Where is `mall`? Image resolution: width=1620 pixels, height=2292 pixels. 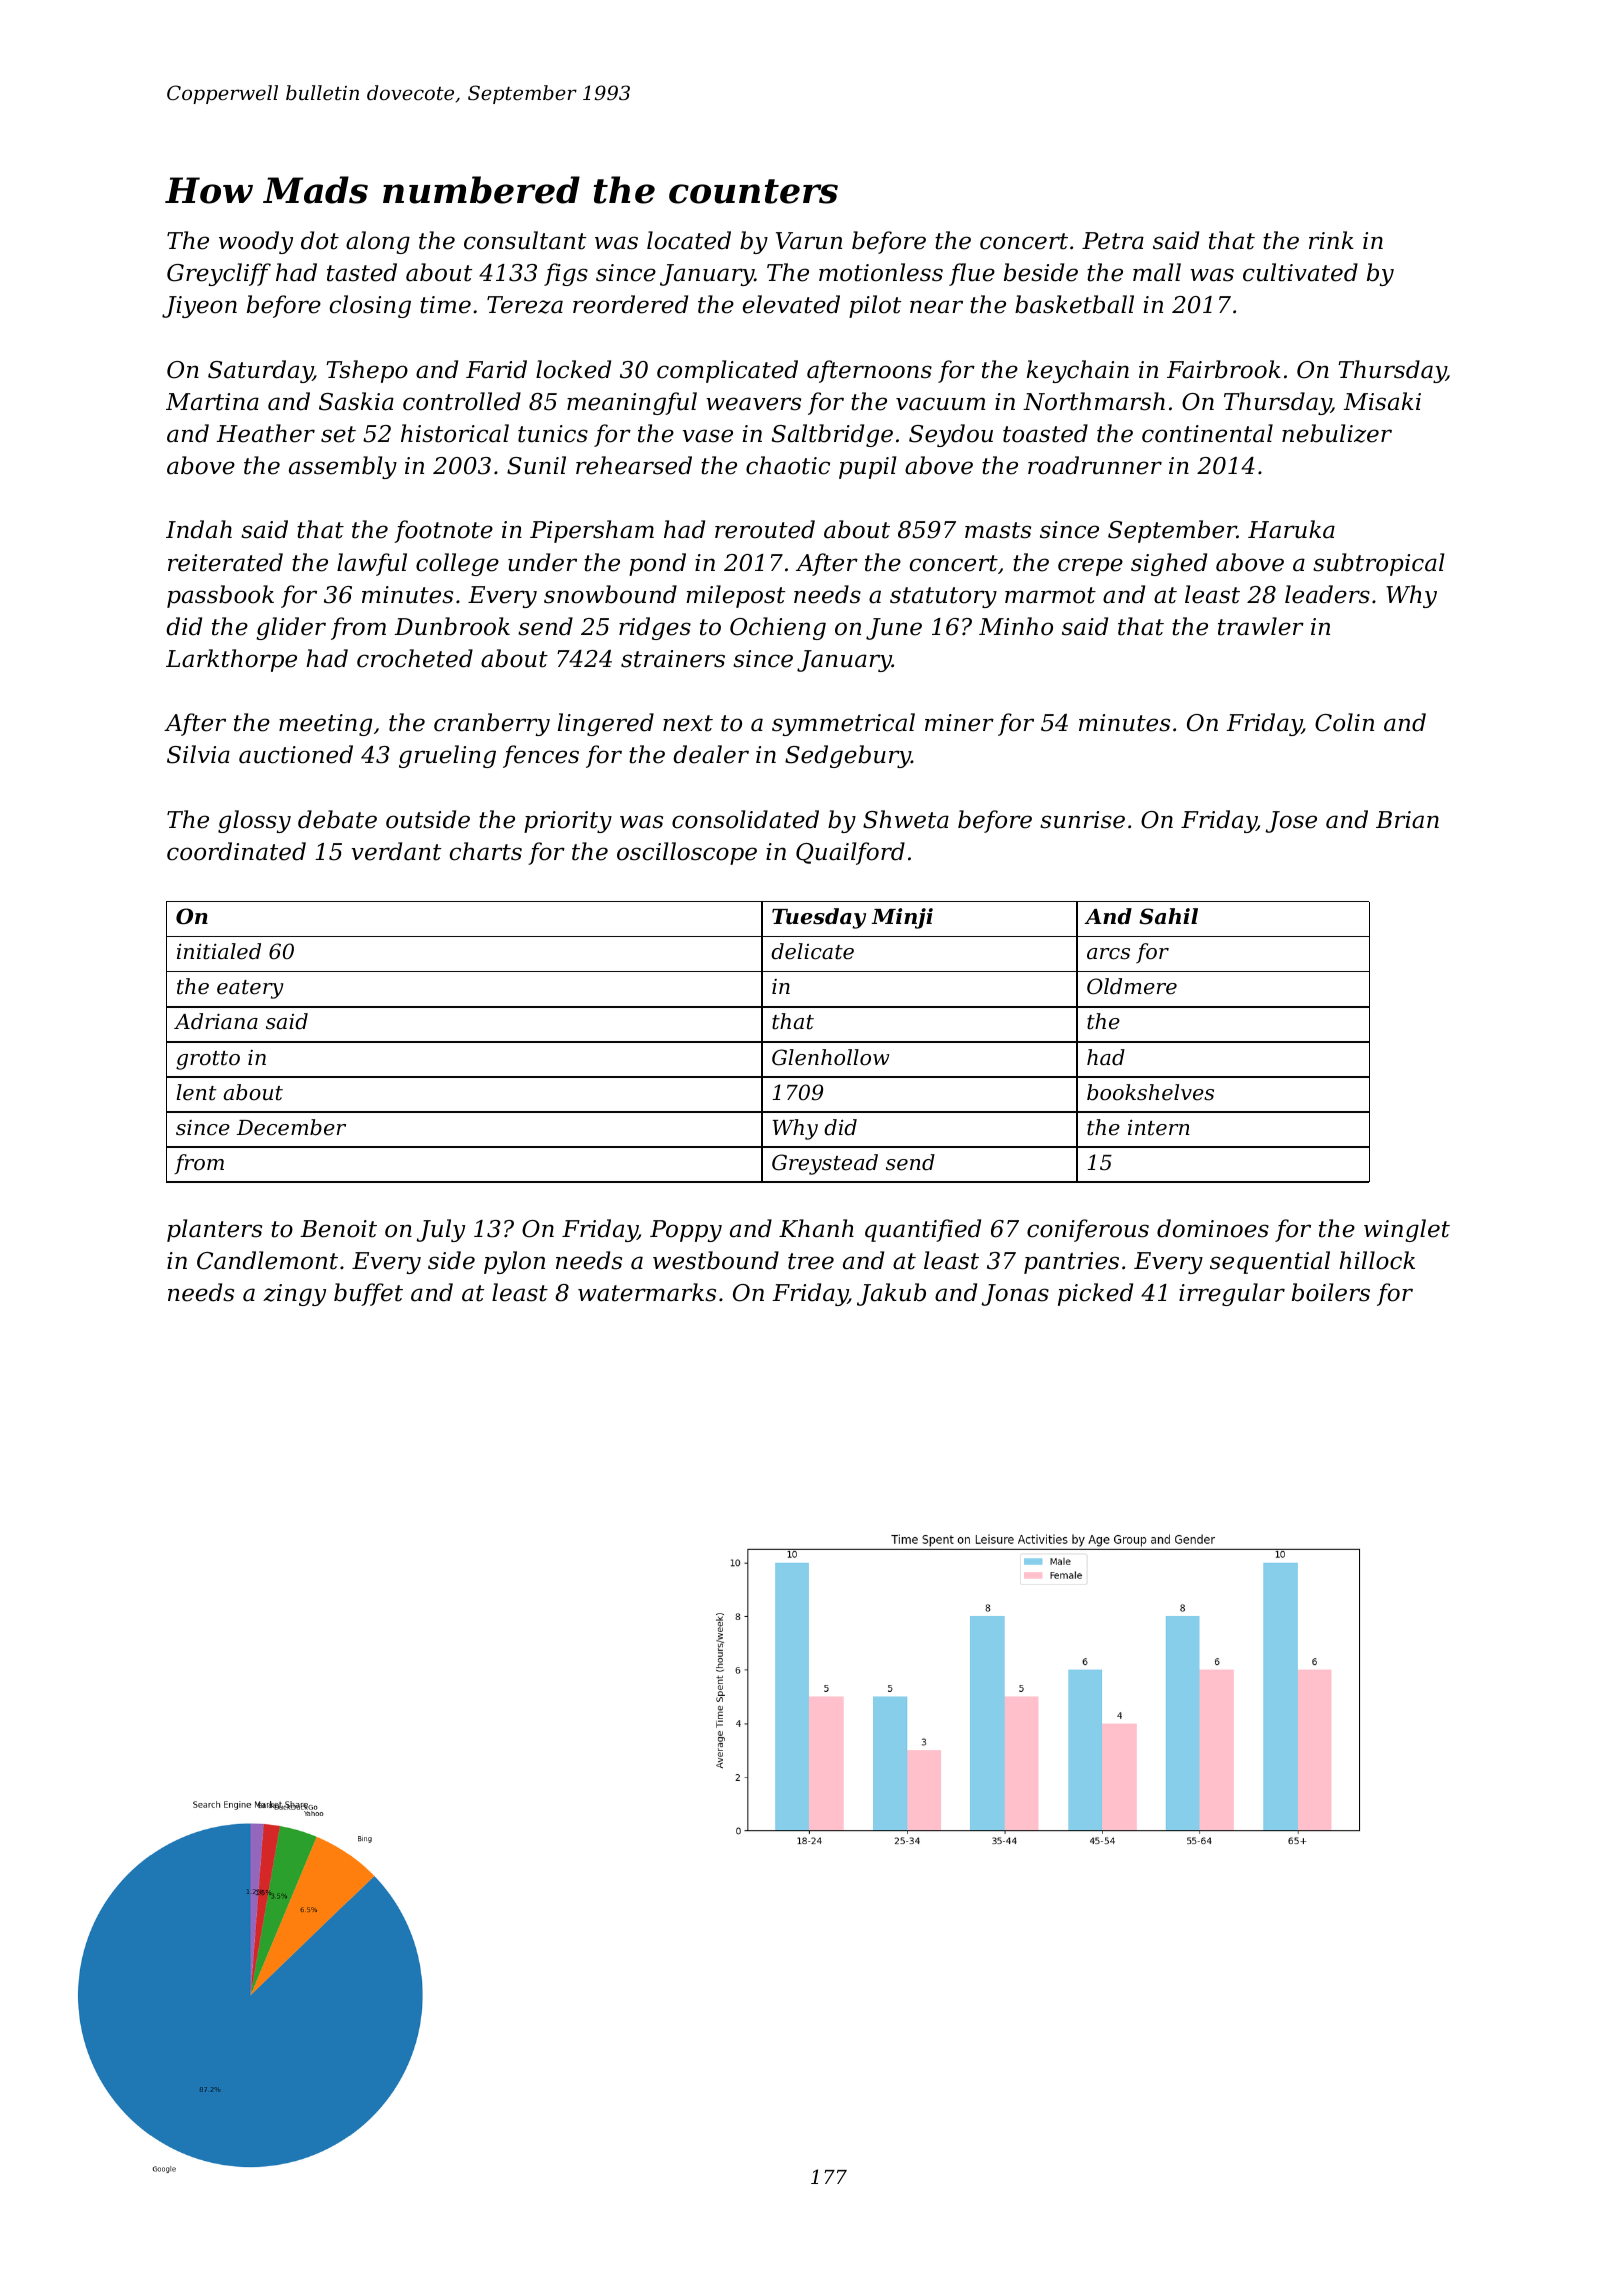 mall is located at coordinates (1157, 272).
